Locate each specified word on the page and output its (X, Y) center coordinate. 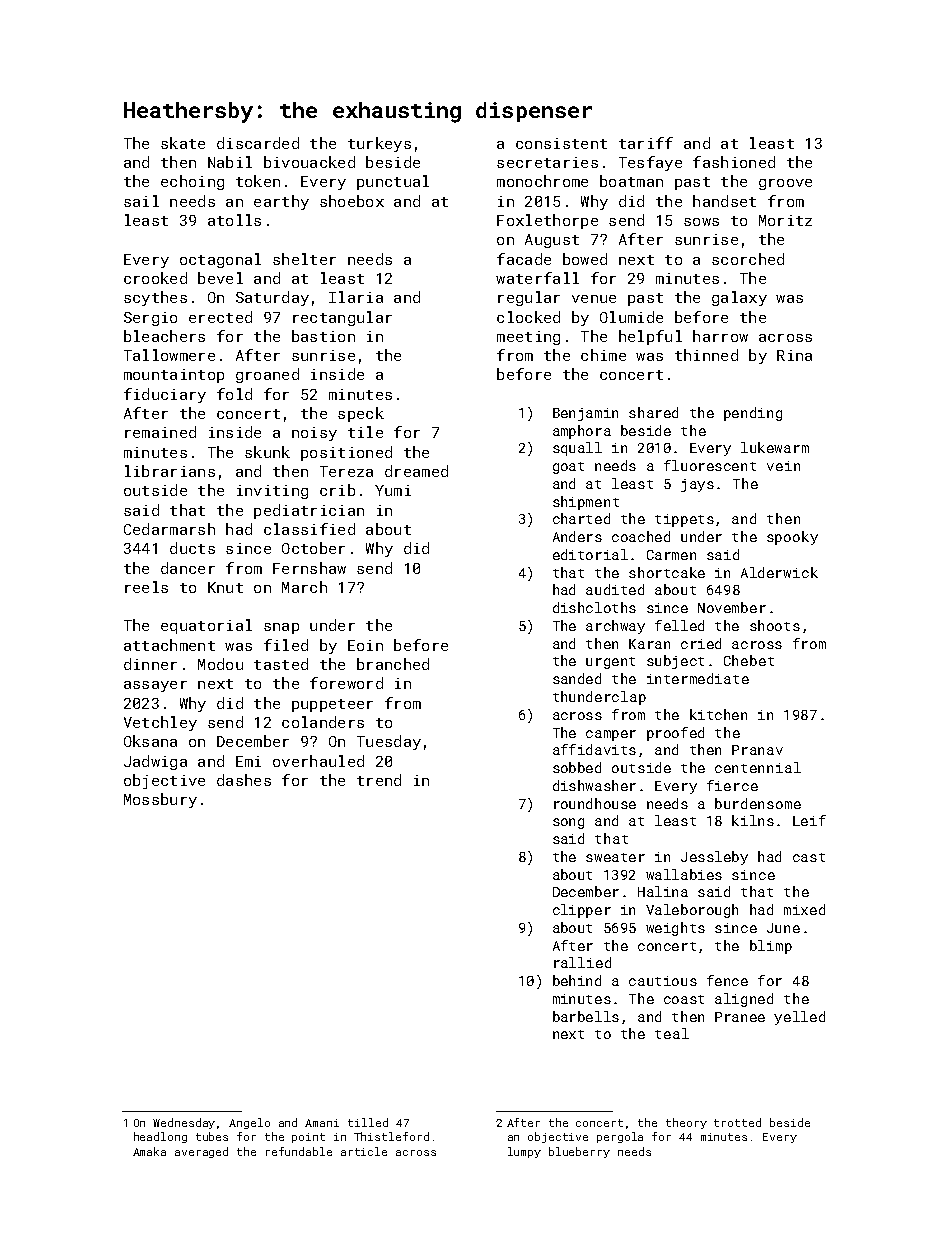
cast (809, 857)
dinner (150, 664)
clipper (582, 911)
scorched (748, 259)
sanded (577, 678)
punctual (393, 182)
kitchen (718, 714)
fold (234, 394)
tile (365, 432)
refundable (299, 1151)
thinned (706, 355)
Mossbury (160, 800)
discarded (258, 143)
